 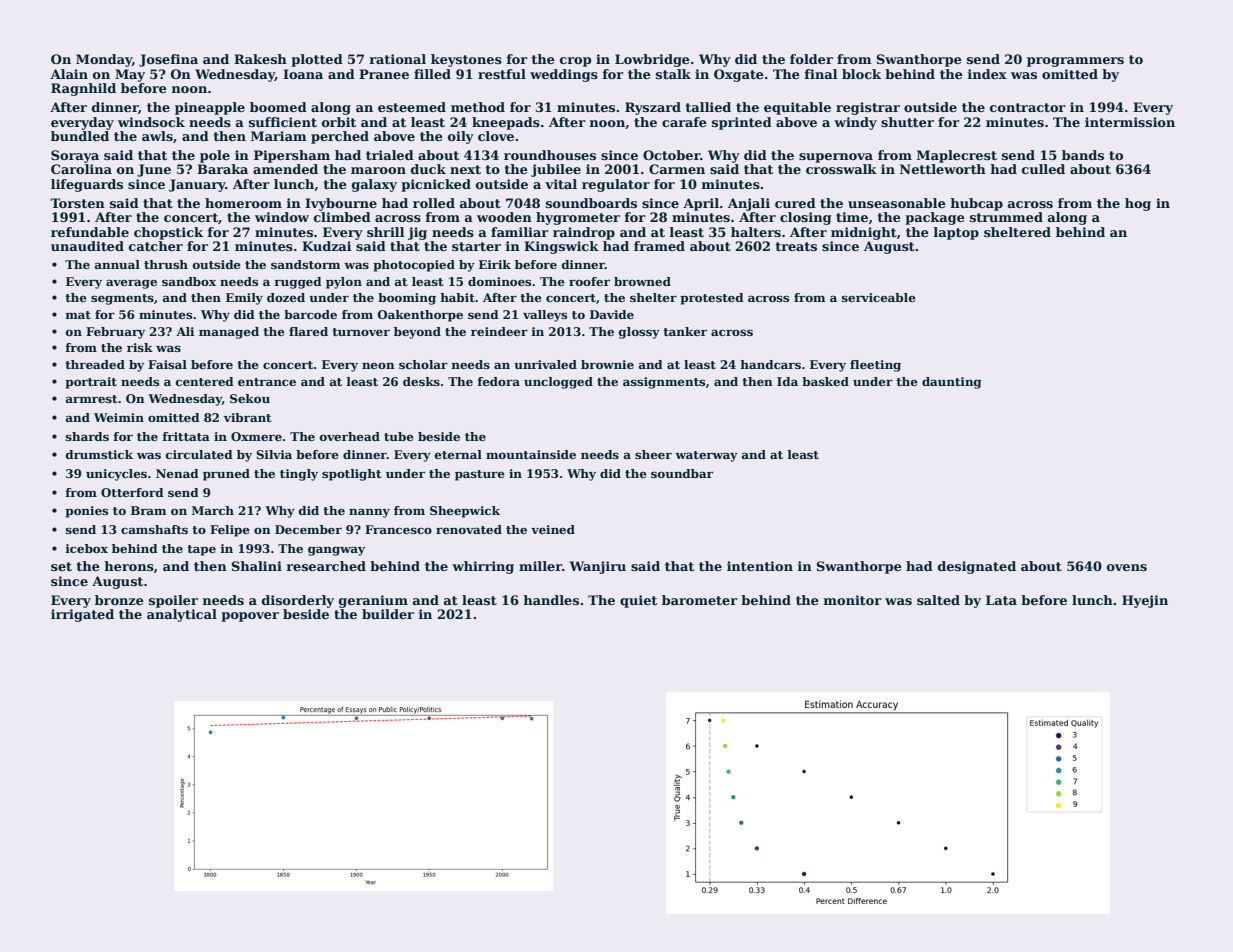 What do you see at coordinates (956, 233) in the page?
I see `laptop` at bounding box center [956, 233].
